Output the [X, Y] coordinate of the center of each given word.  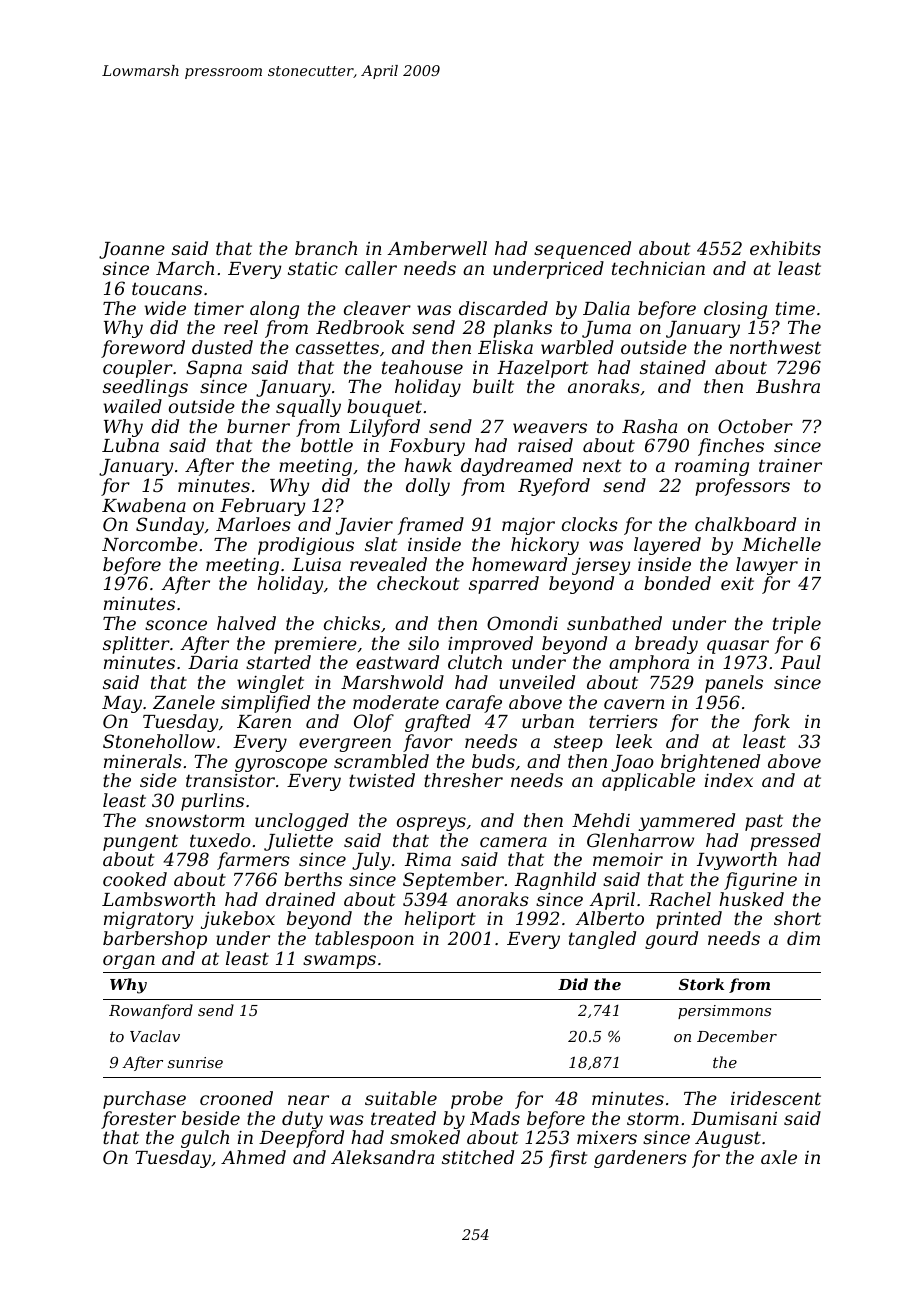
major [528, 526]
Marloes [253, 524]
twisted [382, 780]
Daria [213, 662]
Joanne [132, 250]
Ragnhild [555, 881]
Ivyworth [737, 861]
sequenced [582, 250]
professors [742, 487]
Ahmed [253, 1157]
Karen [264, 721]
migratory [148, 920]
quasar [738, 647]
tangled [602, 940]
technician [658, 268]
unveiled [537, 682]
